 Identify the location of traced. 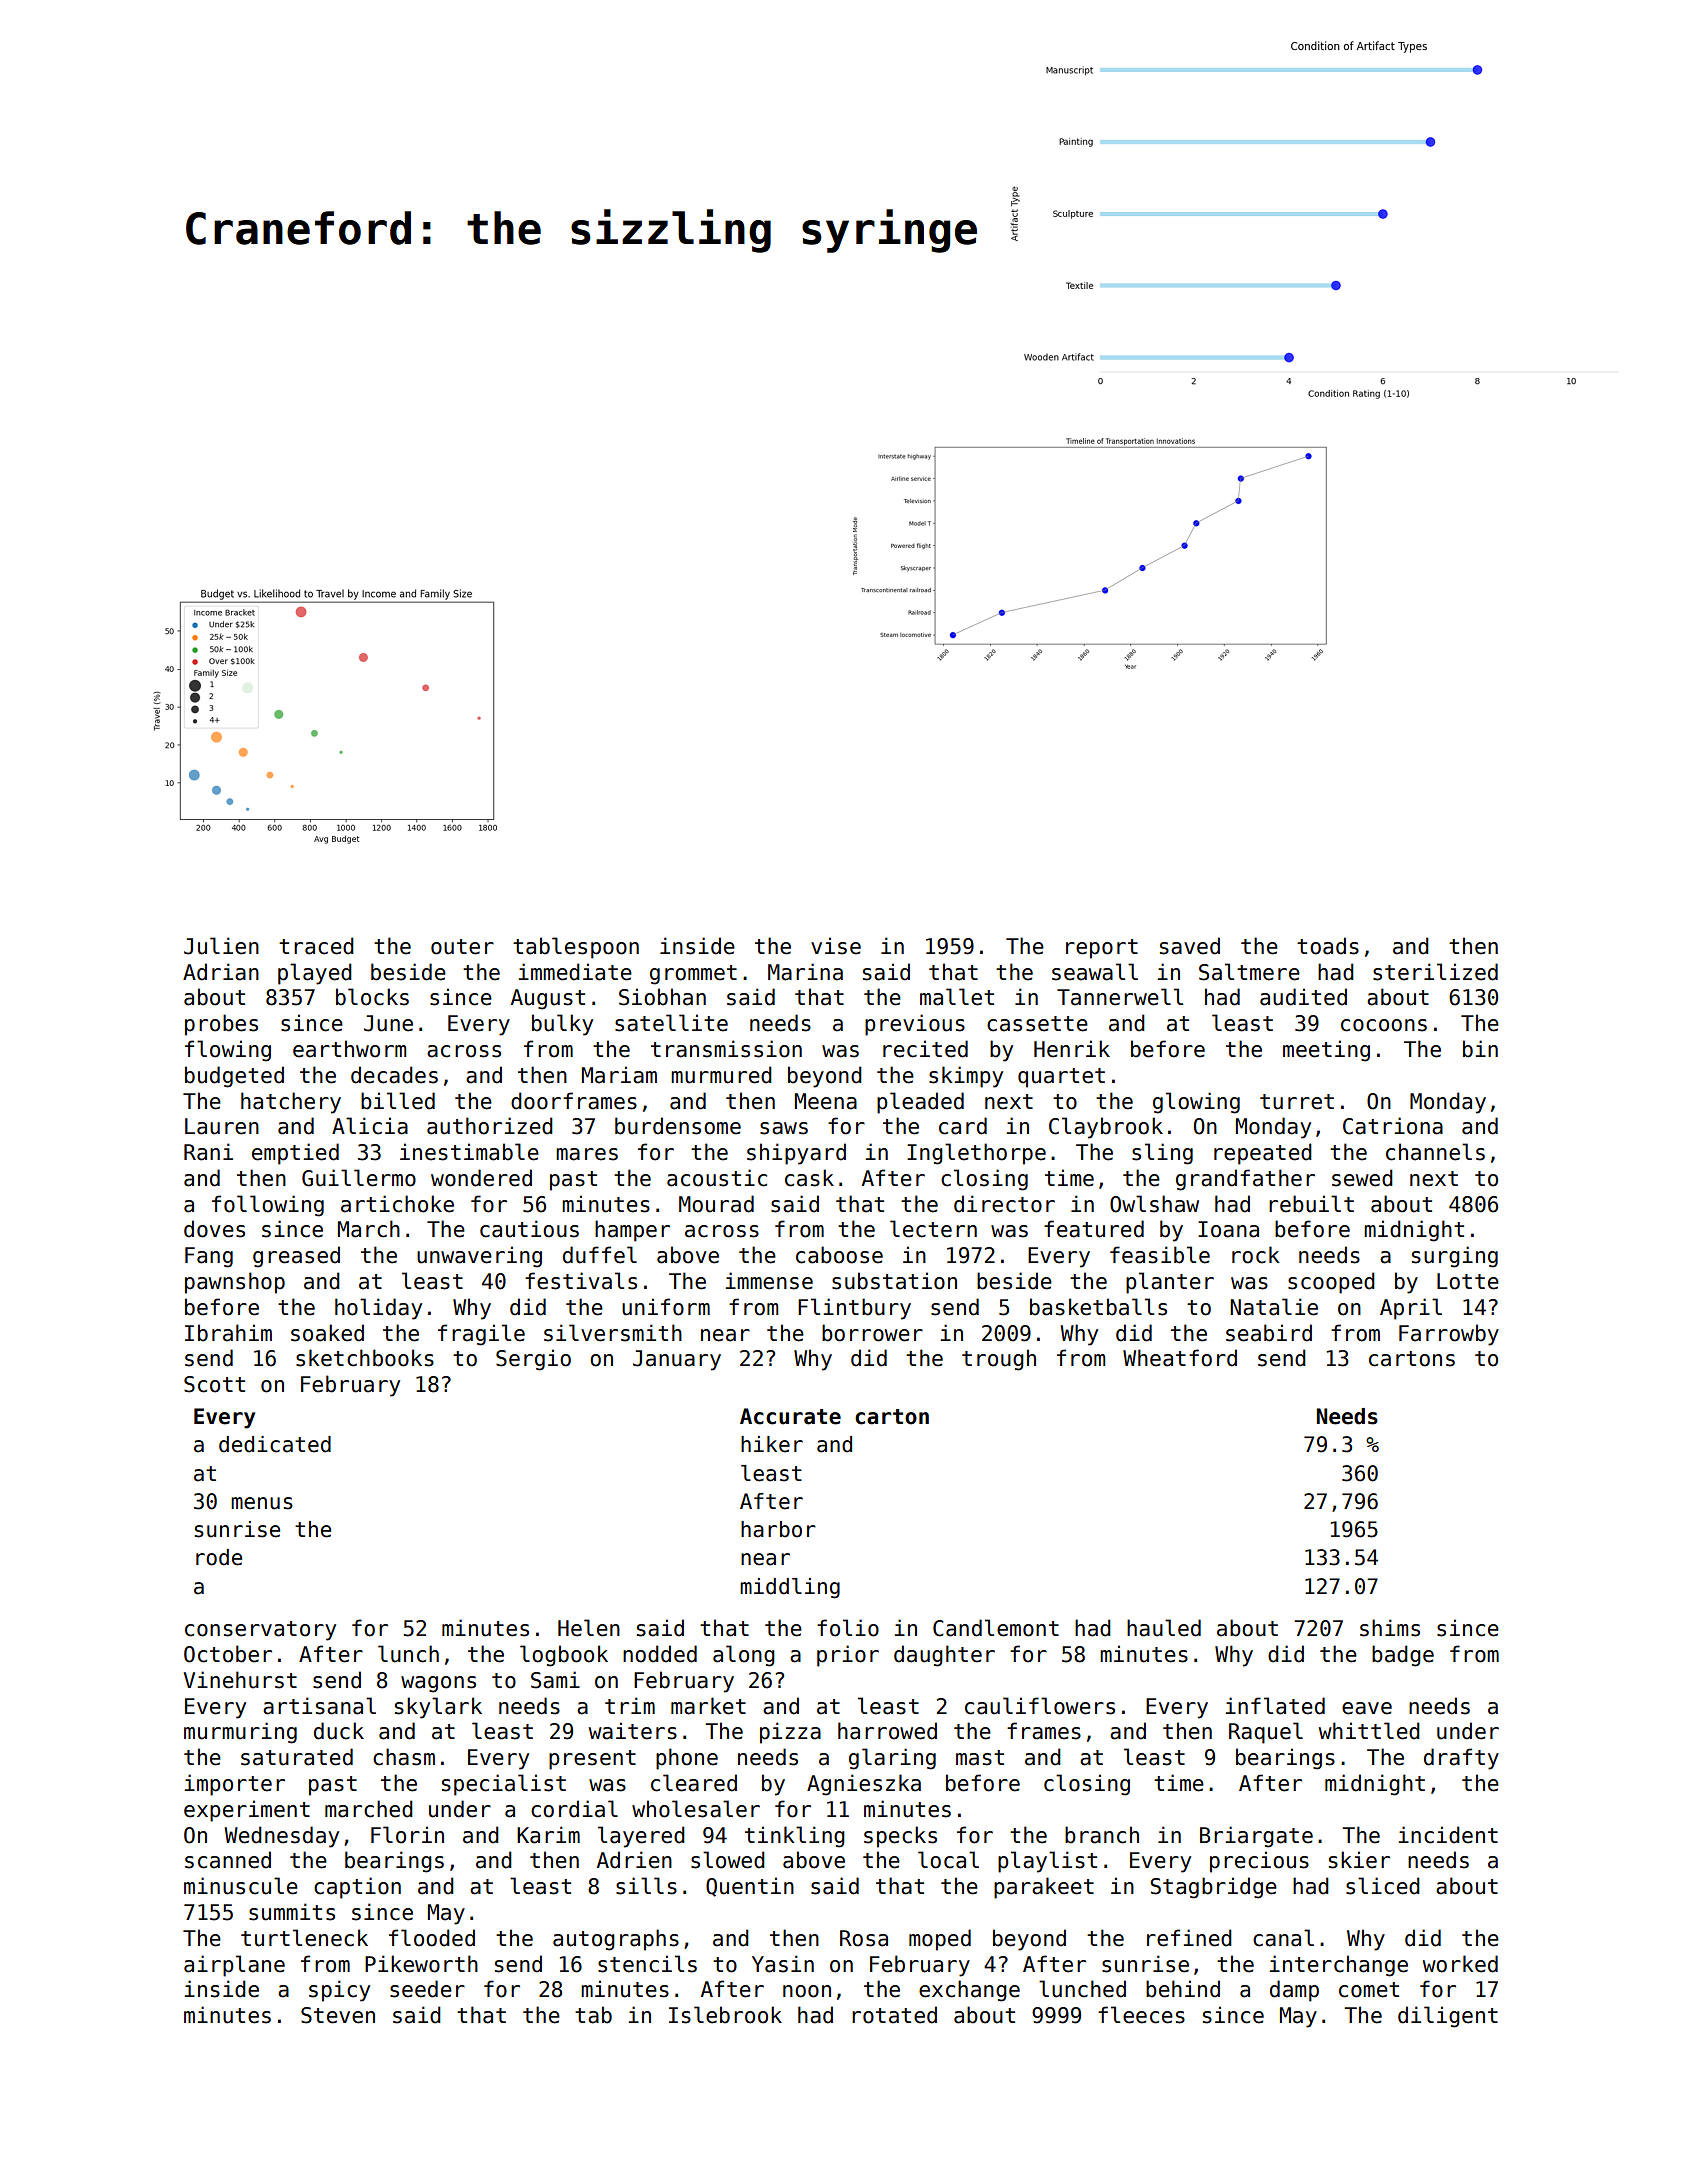
(316, 946).
